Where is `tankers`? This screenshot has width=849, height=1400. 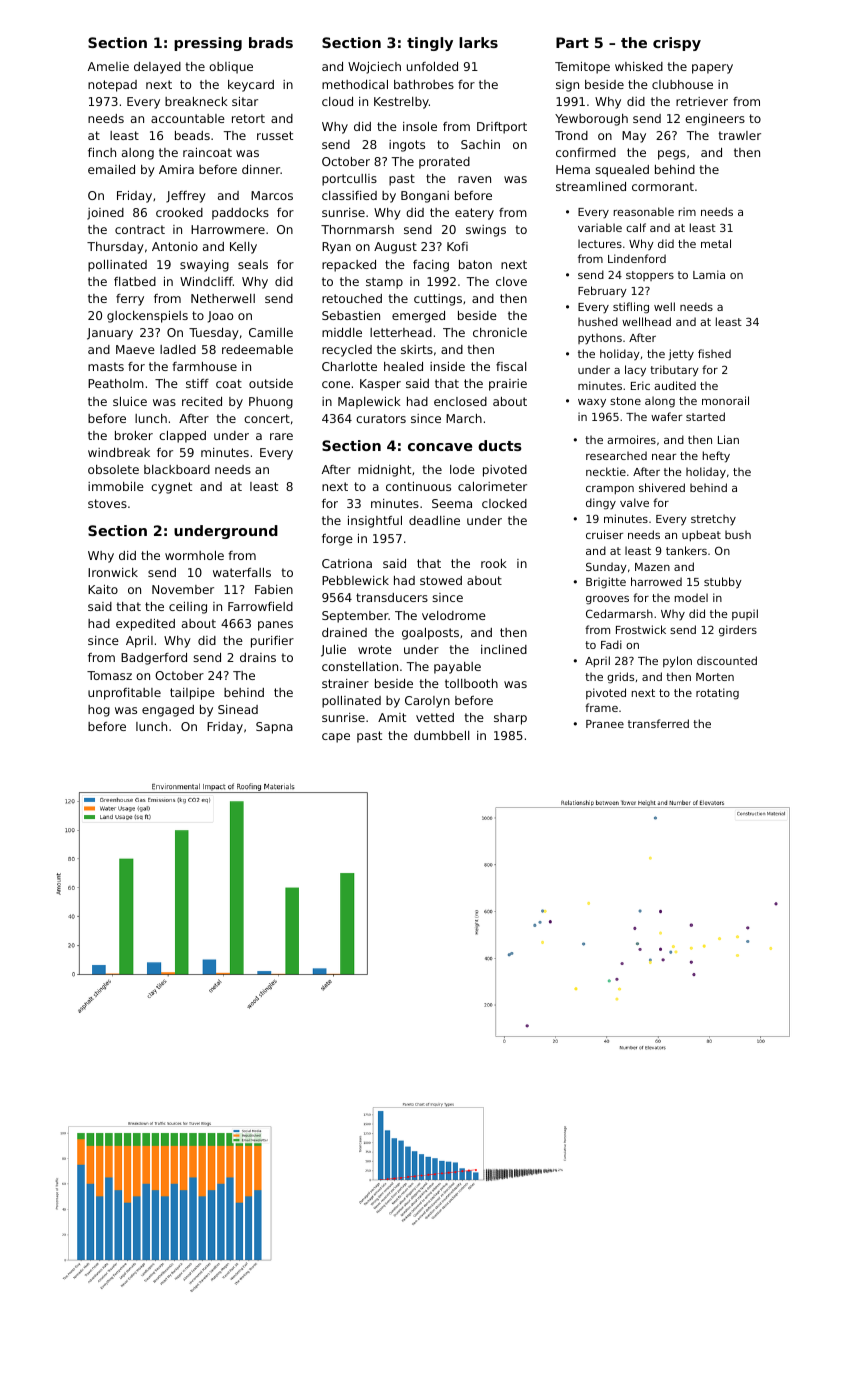 tankers is located at coordinates (686, 550).
